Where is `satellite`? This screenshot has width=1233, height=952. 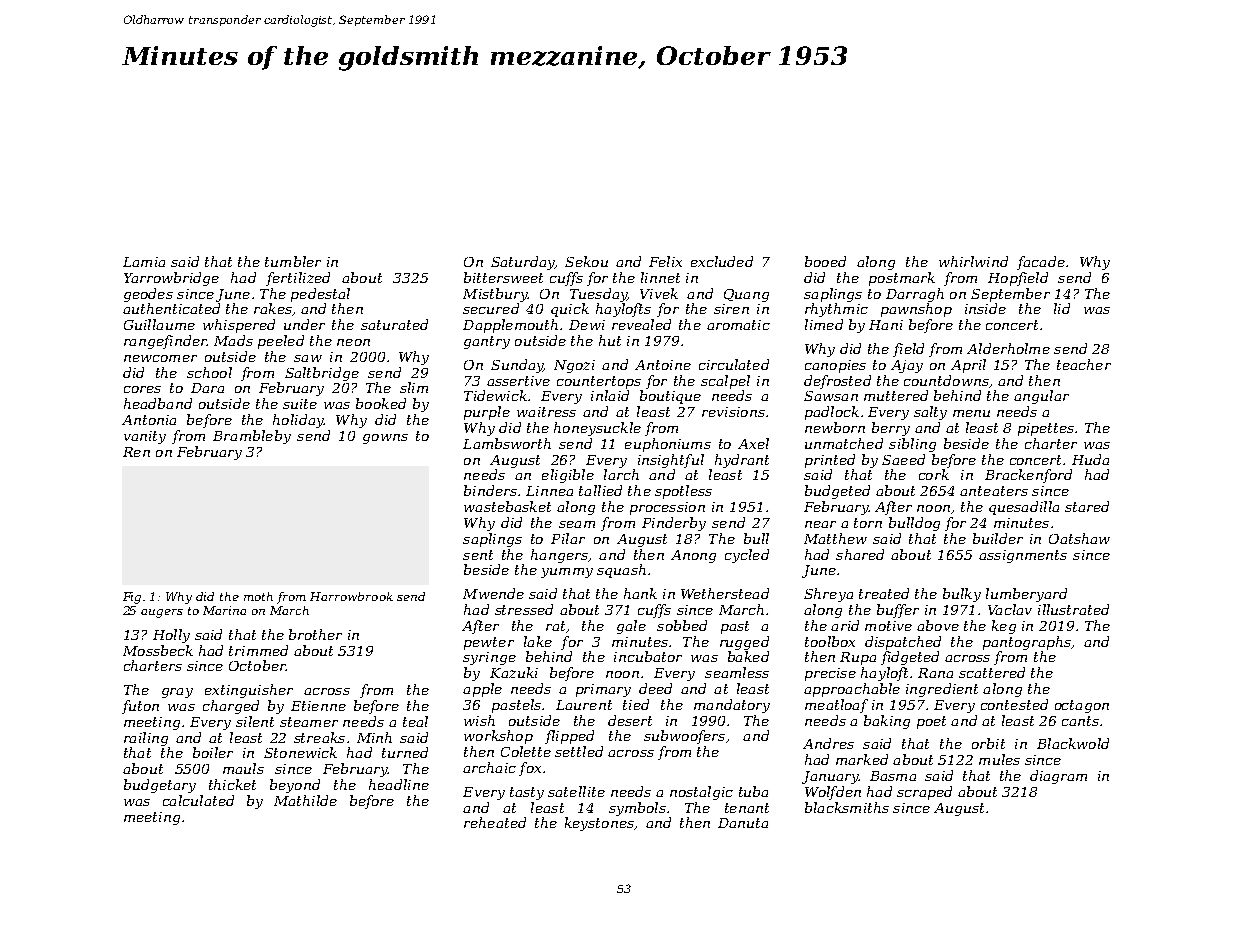 satellite is located at coordinates (576, 791).
